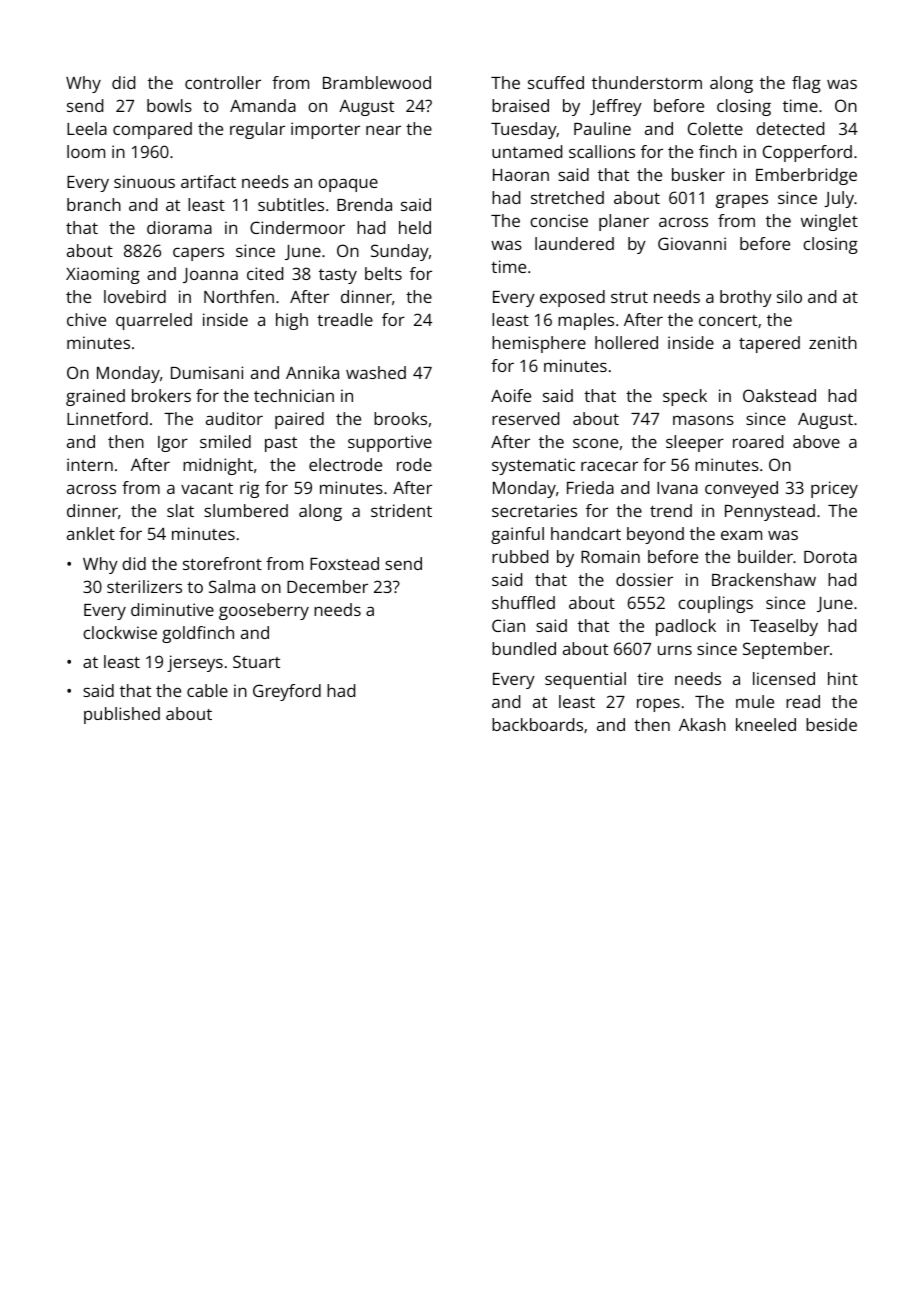 The width and height of the screenshot is (924, 1311). I want to click on branch, so click(94, 204).
